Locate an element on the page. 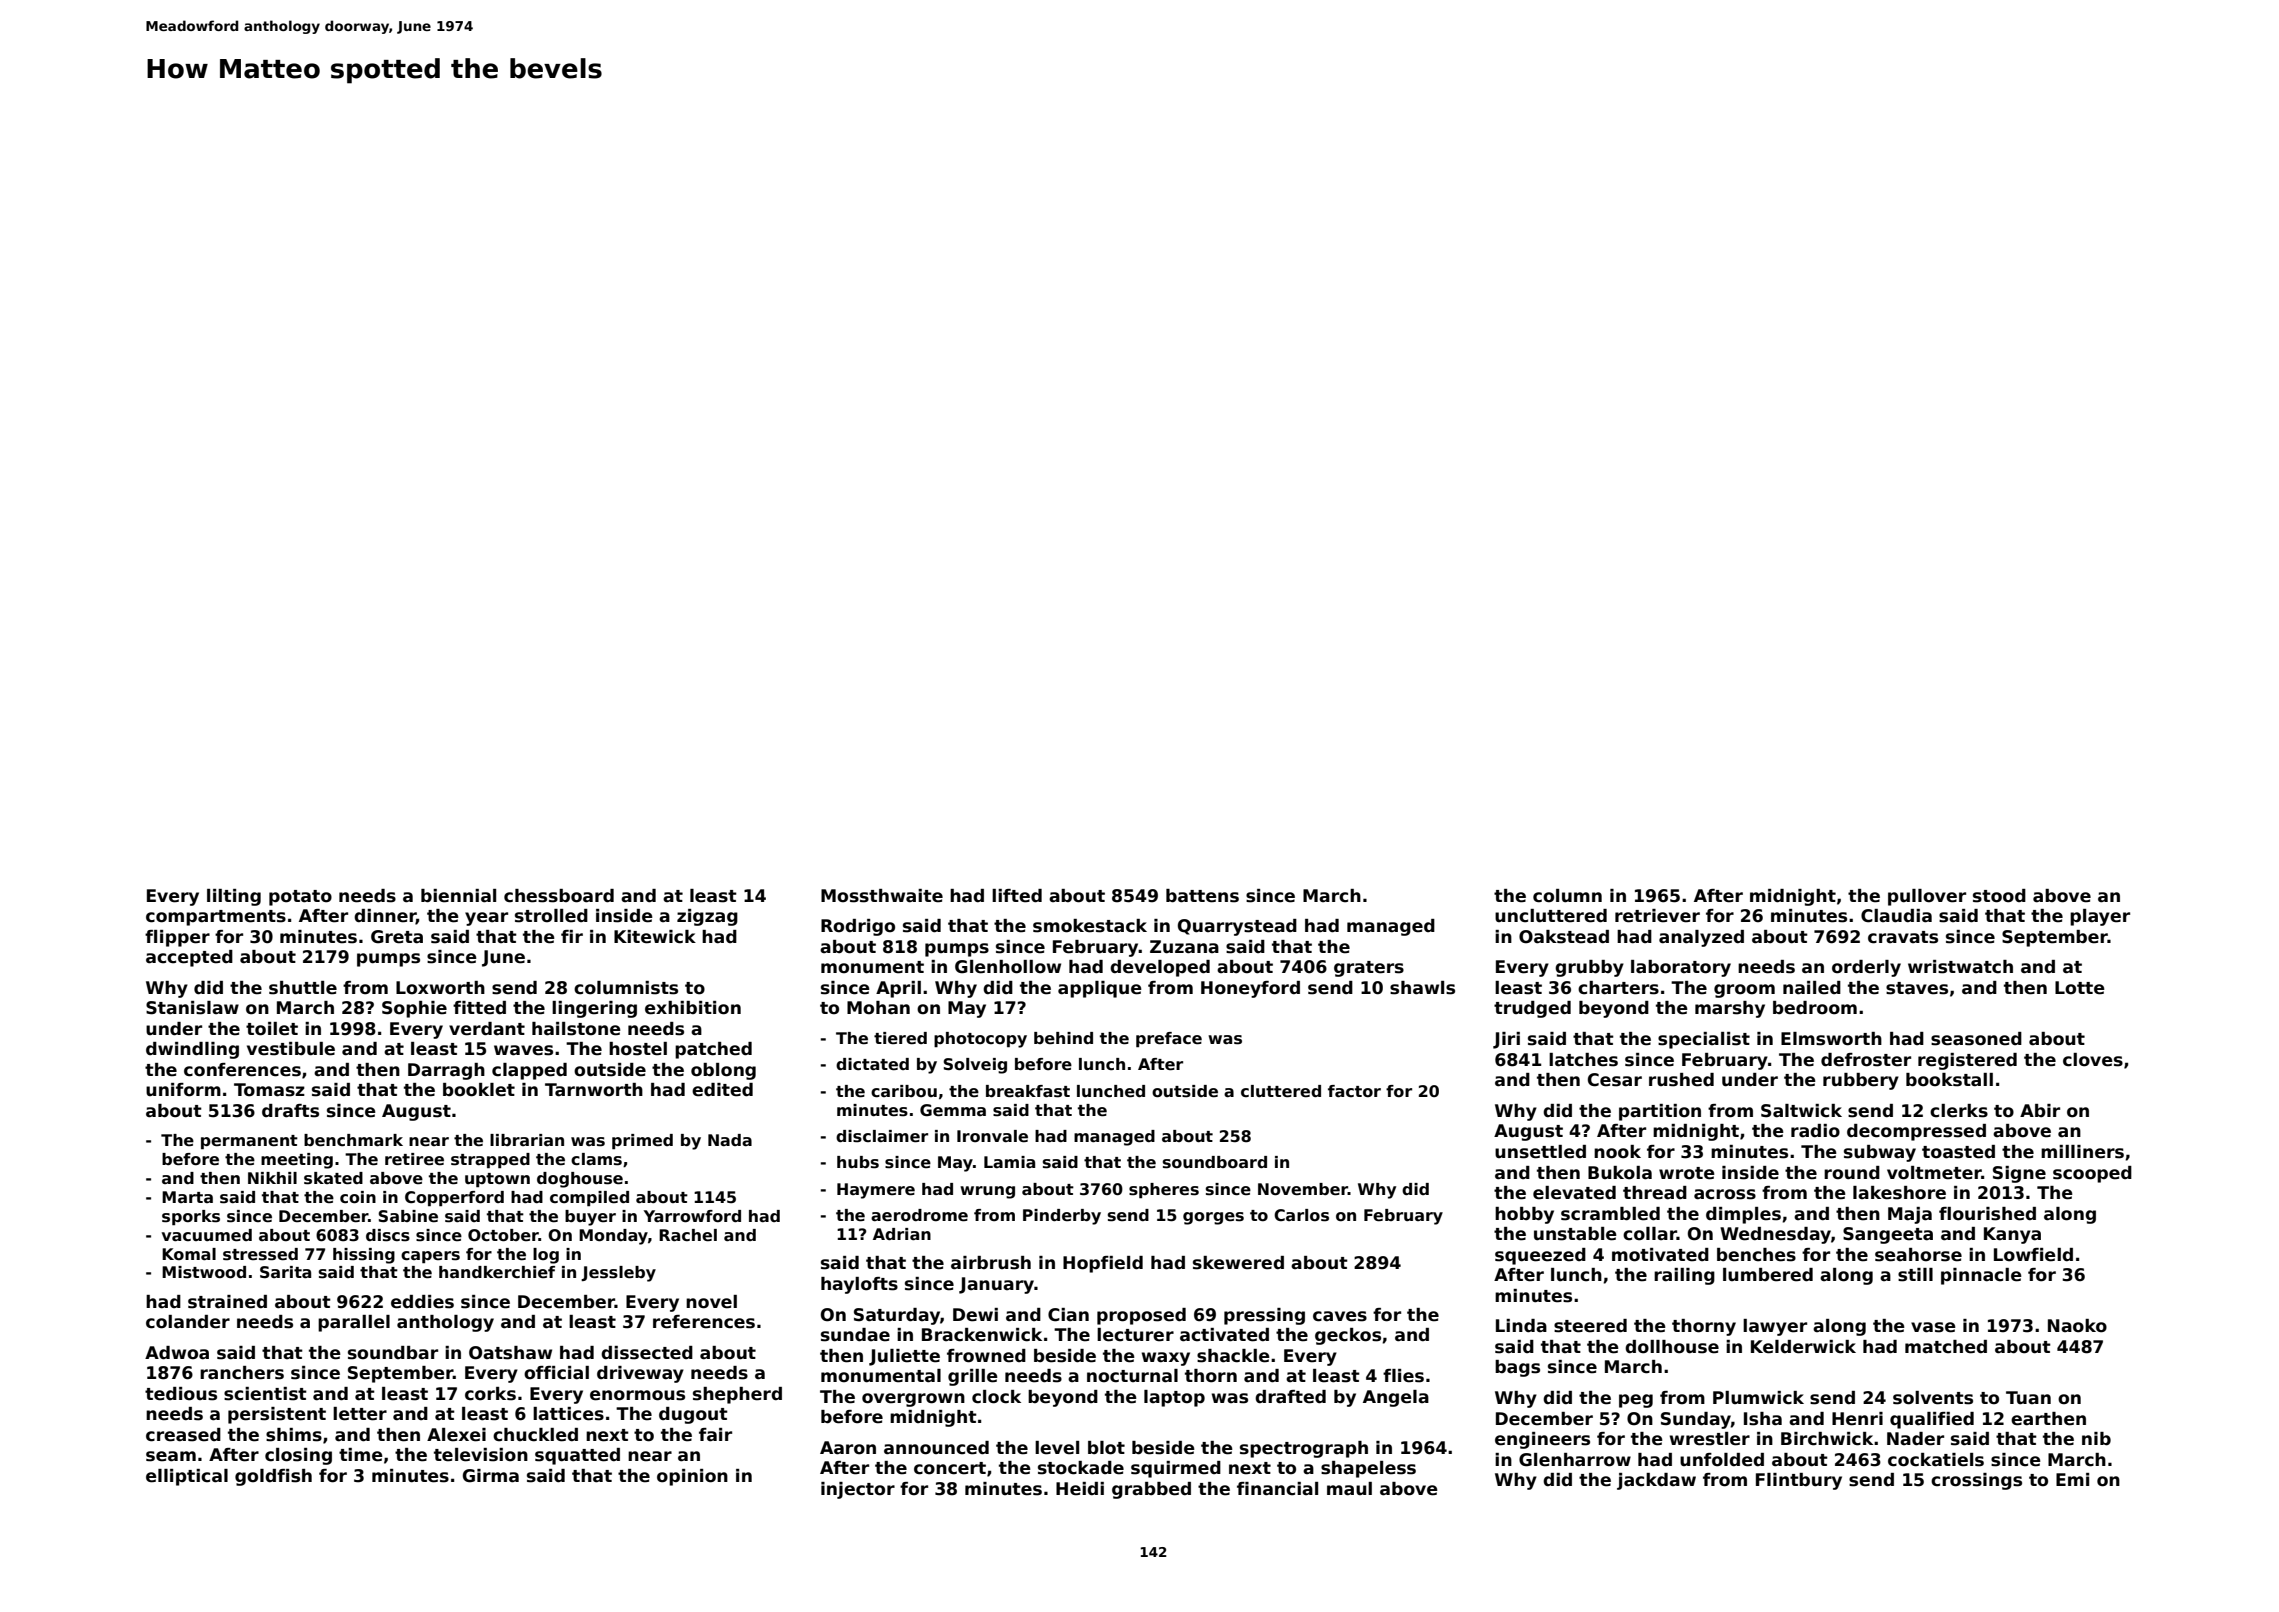 The height and width of the image is (1612, 2279). Mohan is located at coordinates (878, 1008).
